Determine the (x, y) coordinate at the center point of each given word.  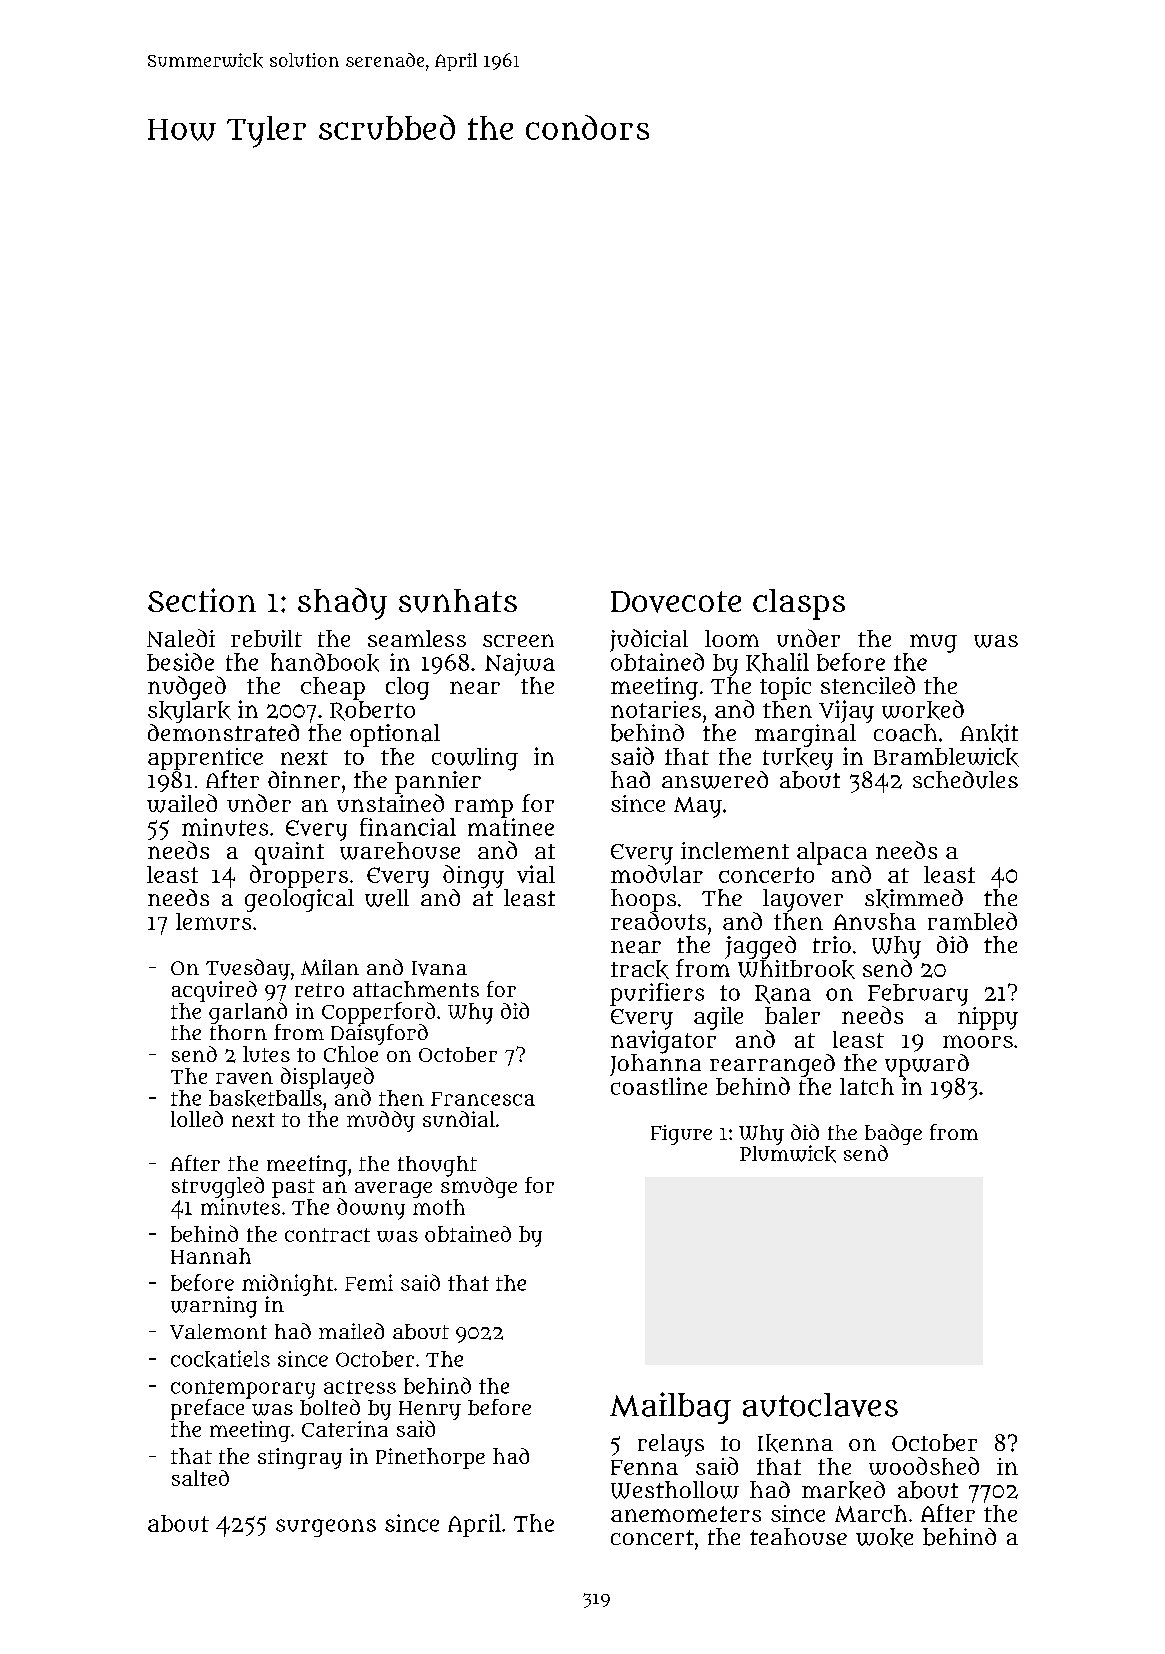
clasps (799, 604)
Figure (681, 1135)
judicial (649, 640)
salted (200, 1478)
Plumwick (788, 1154)
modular (657, 874)
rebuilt (266, 638)
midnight (287, 1285)
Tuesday (248, 969)
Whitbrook (796, 969)
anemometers (686, 1514)
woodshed (924, 1466)
